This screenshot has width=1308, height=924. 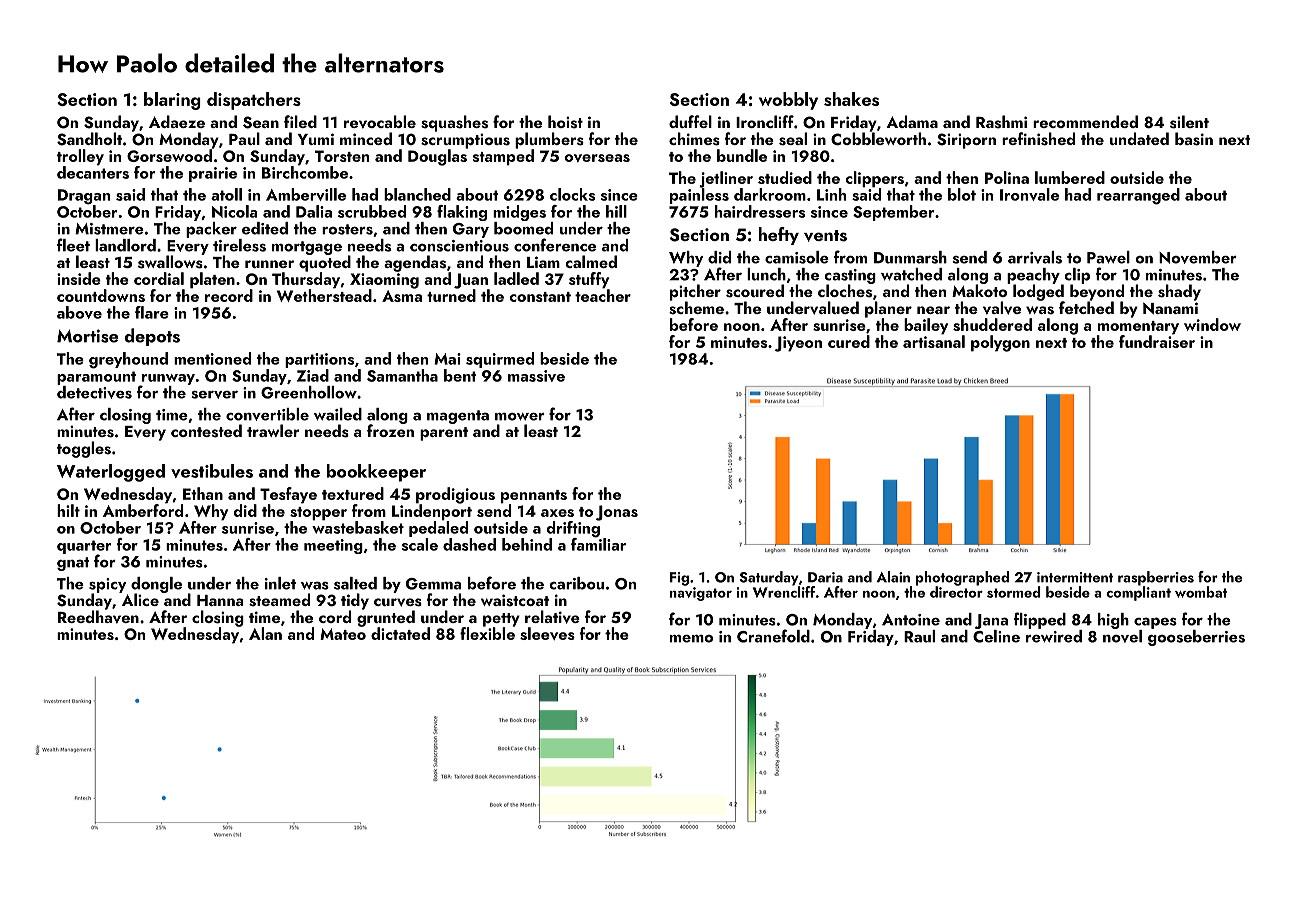 I want to click on Alice, so click(x=140, y=599).
